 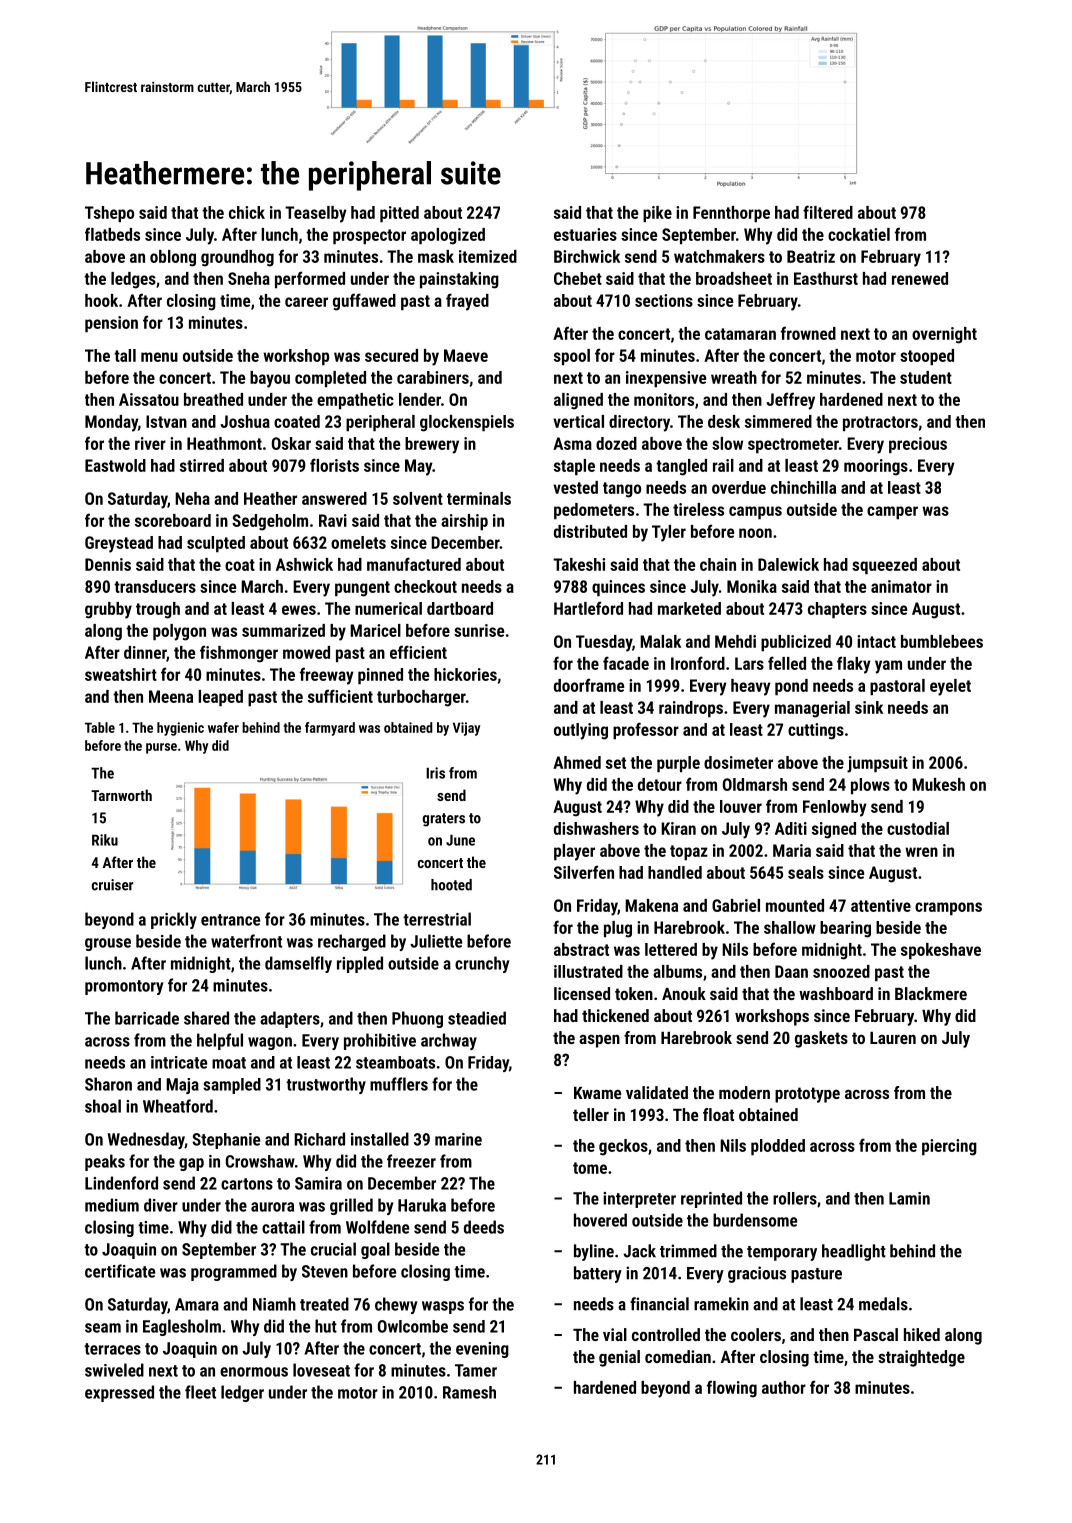 What do you see at coordinates (298, 964) in the screenshot?
I see `damselfly` at bounding box center [298, 964].
